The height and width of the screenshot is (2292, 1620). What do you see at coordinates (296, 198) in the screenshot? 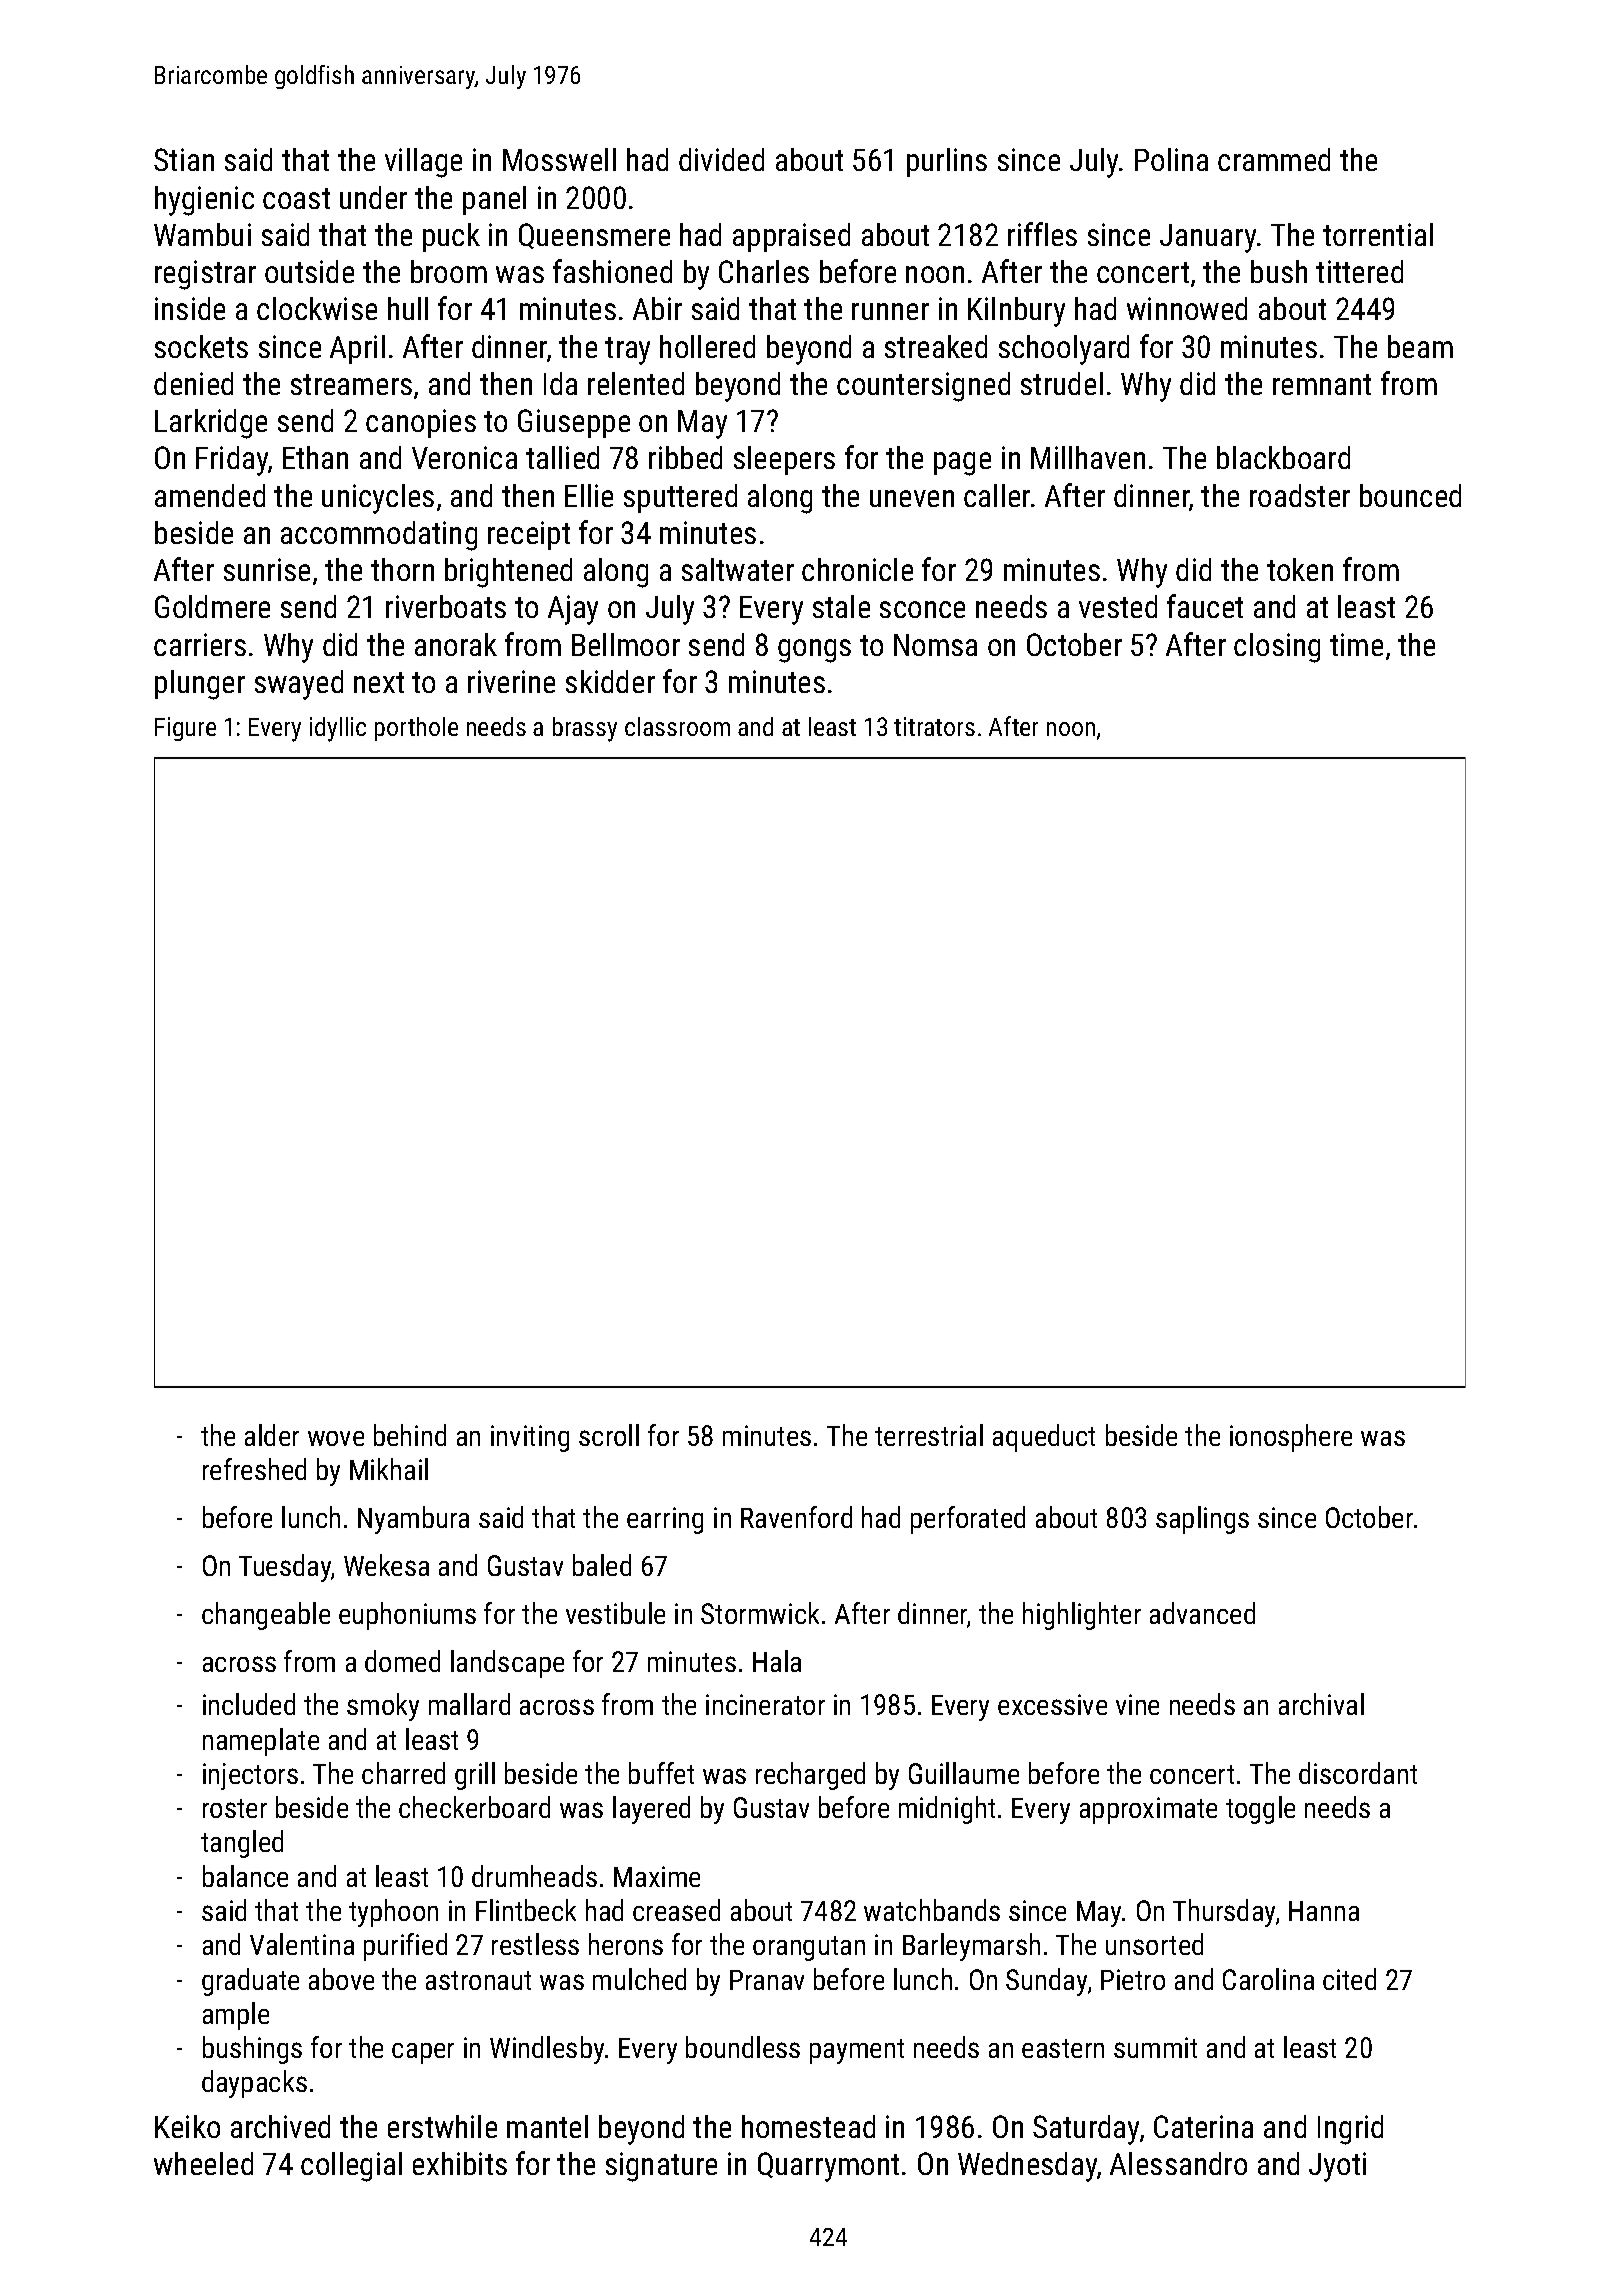
I see `coast` at bounding box center [296, 198].
